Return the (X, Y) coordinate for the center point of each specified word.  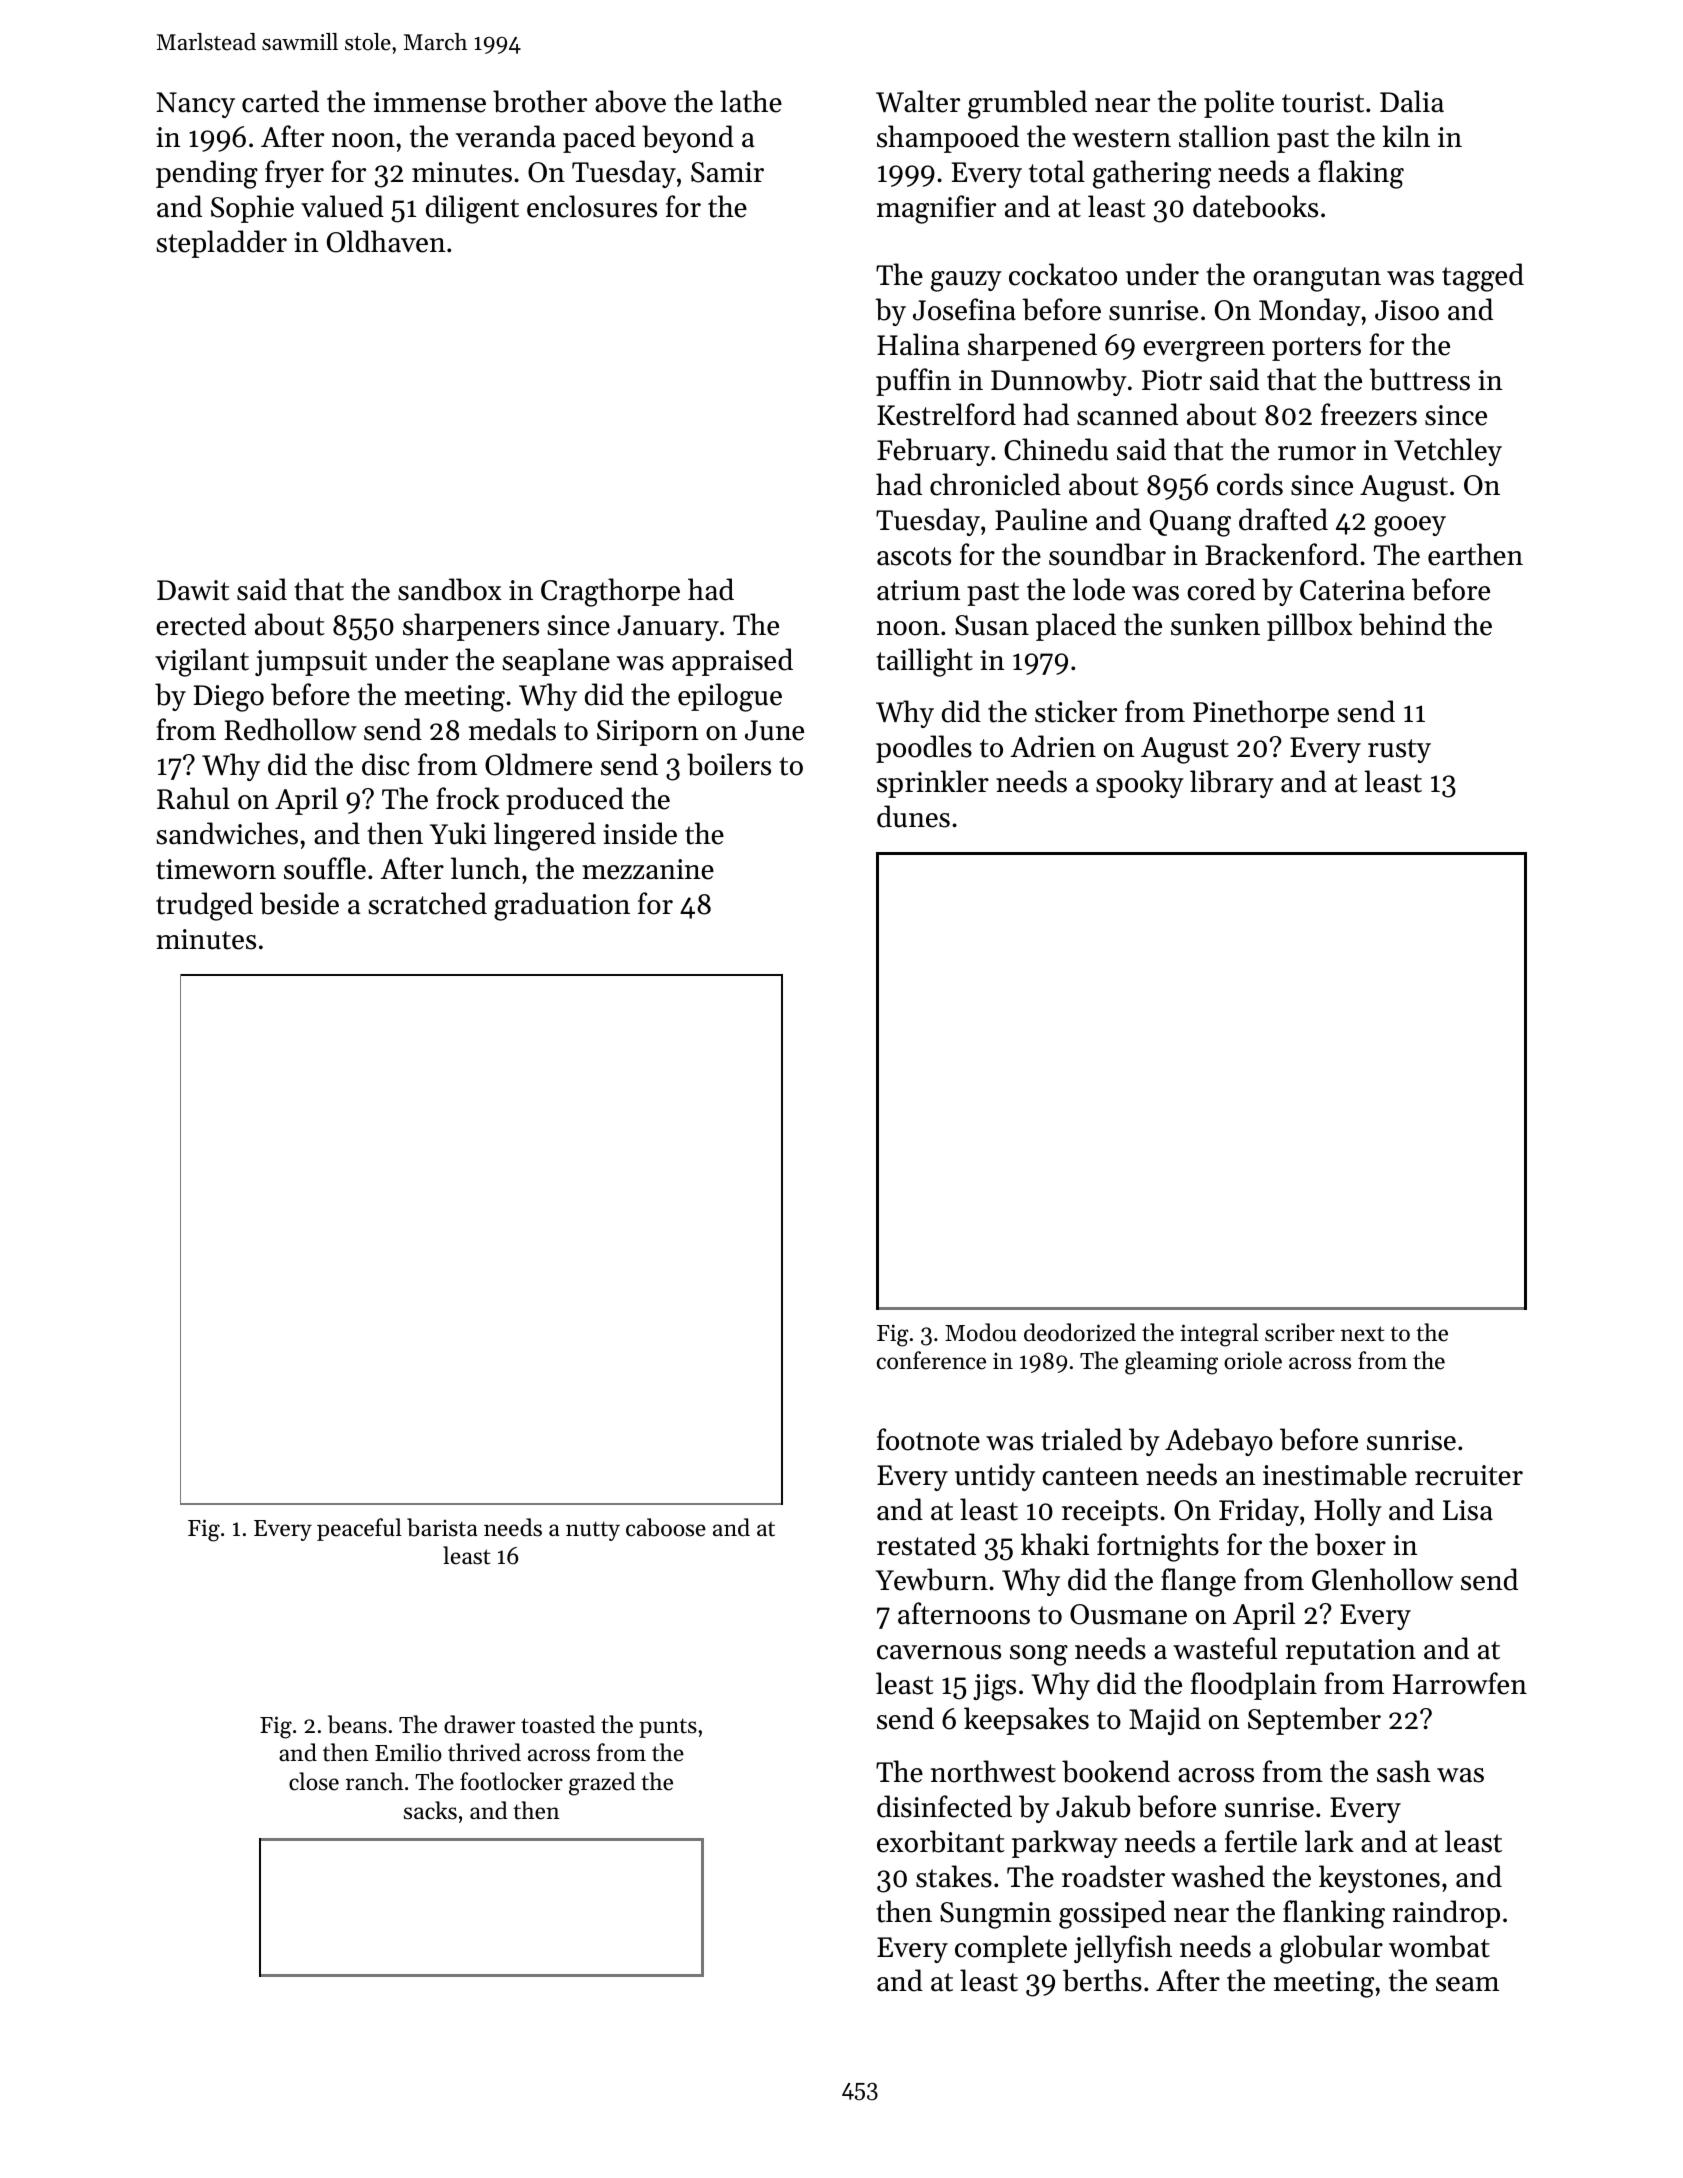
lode (1099, 589)
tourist (1323, 102)
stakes (954, 1876)
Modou (981, 1332)
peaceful (359, 1529)
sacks (430, 1810)
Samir (727, 172)
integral (1219, 1335)
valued (342, 206)
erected (201, 624)
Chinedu (1056, 449)
